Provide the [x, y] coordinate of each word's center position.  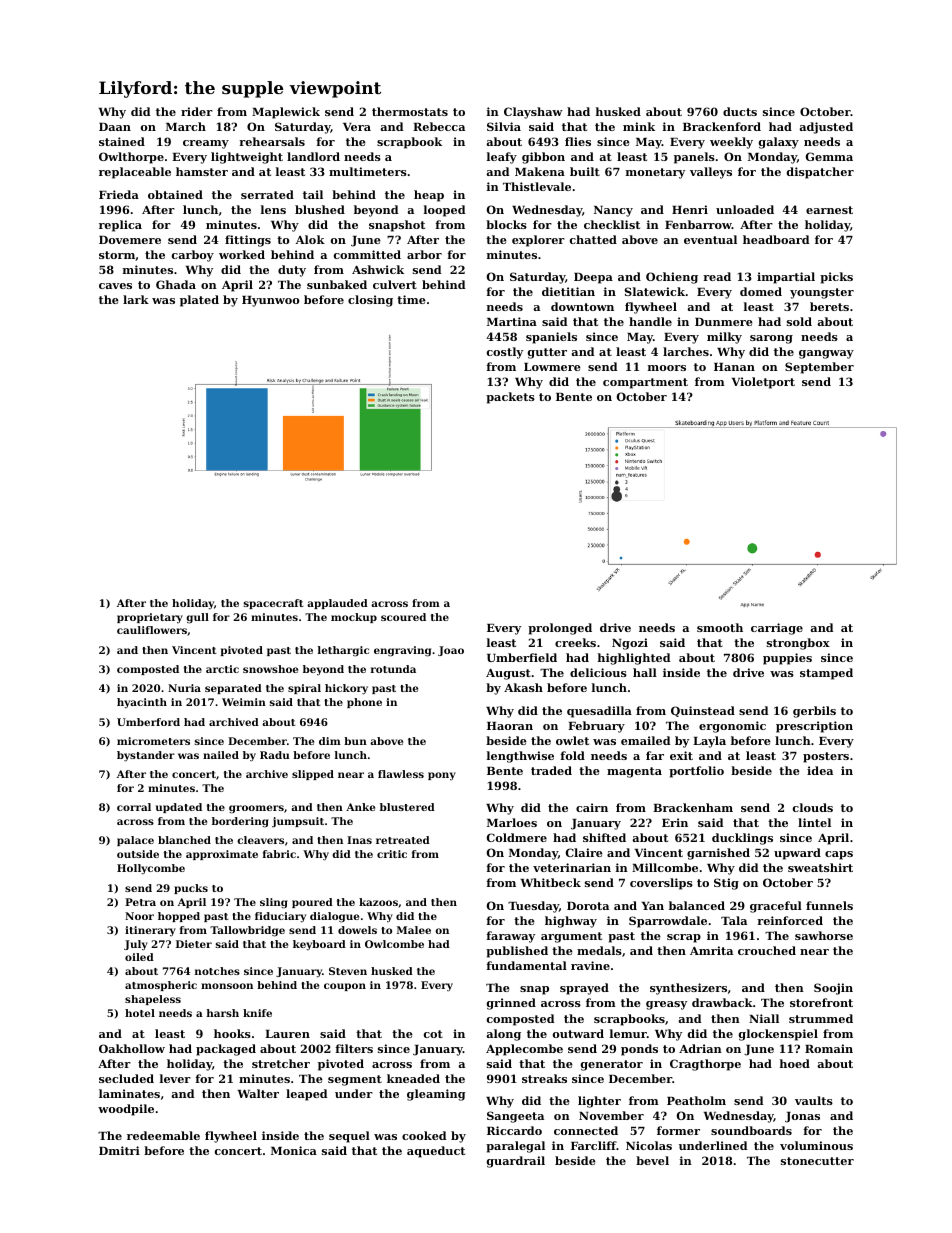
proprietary [150, 618]
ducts [740, 111]
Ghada [176, 284]
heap [429, 196]
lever [175, 1078]
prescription [814, 727]
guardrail [516, 1162]
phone [364, 703]
